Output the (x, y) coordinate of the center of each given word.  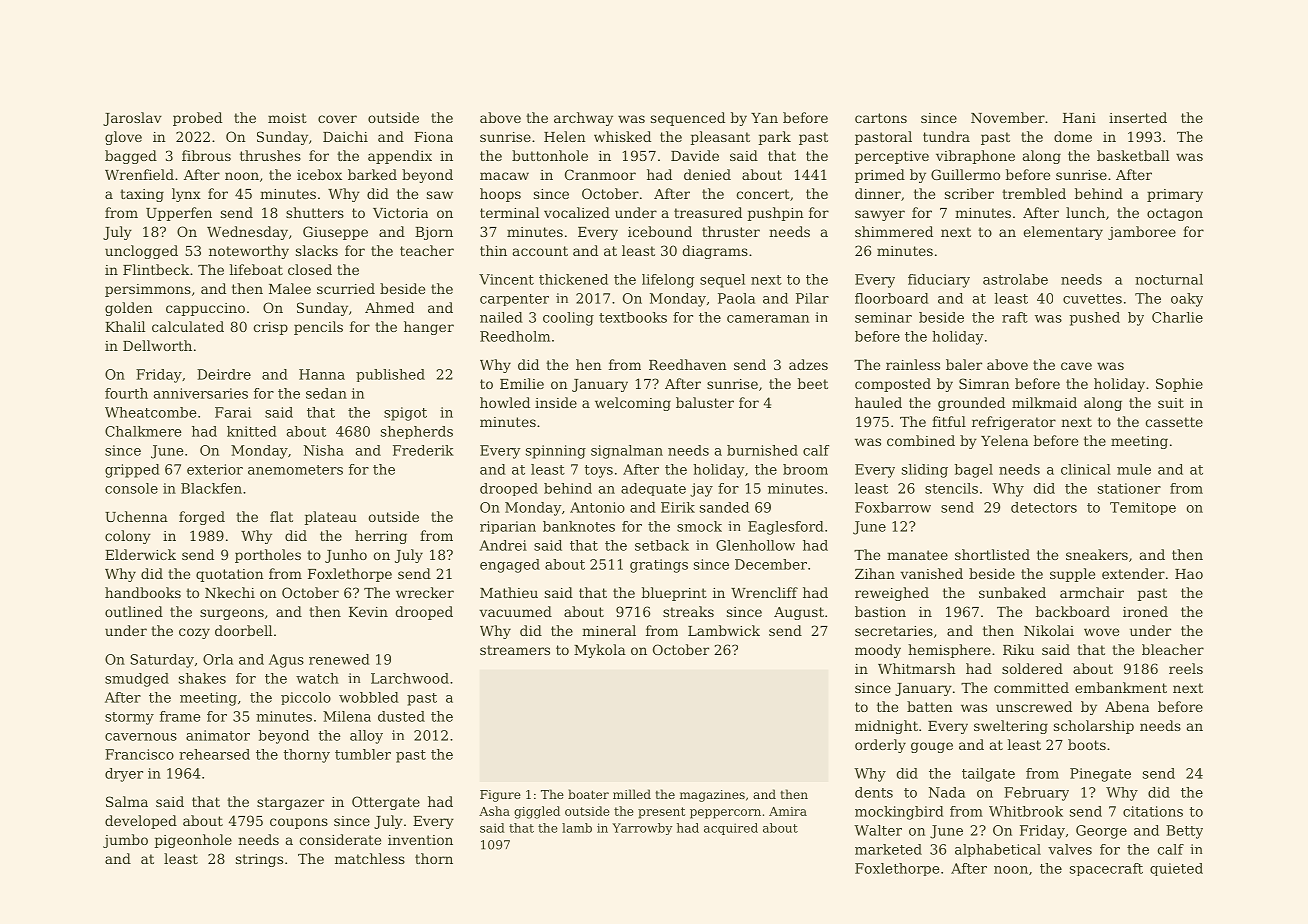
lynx (186, 195)
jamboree (1142, 233)
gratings (659, 566)
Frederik (423, 450)
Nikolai (1049, 630)
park (774, 138)
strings (259, 860)
